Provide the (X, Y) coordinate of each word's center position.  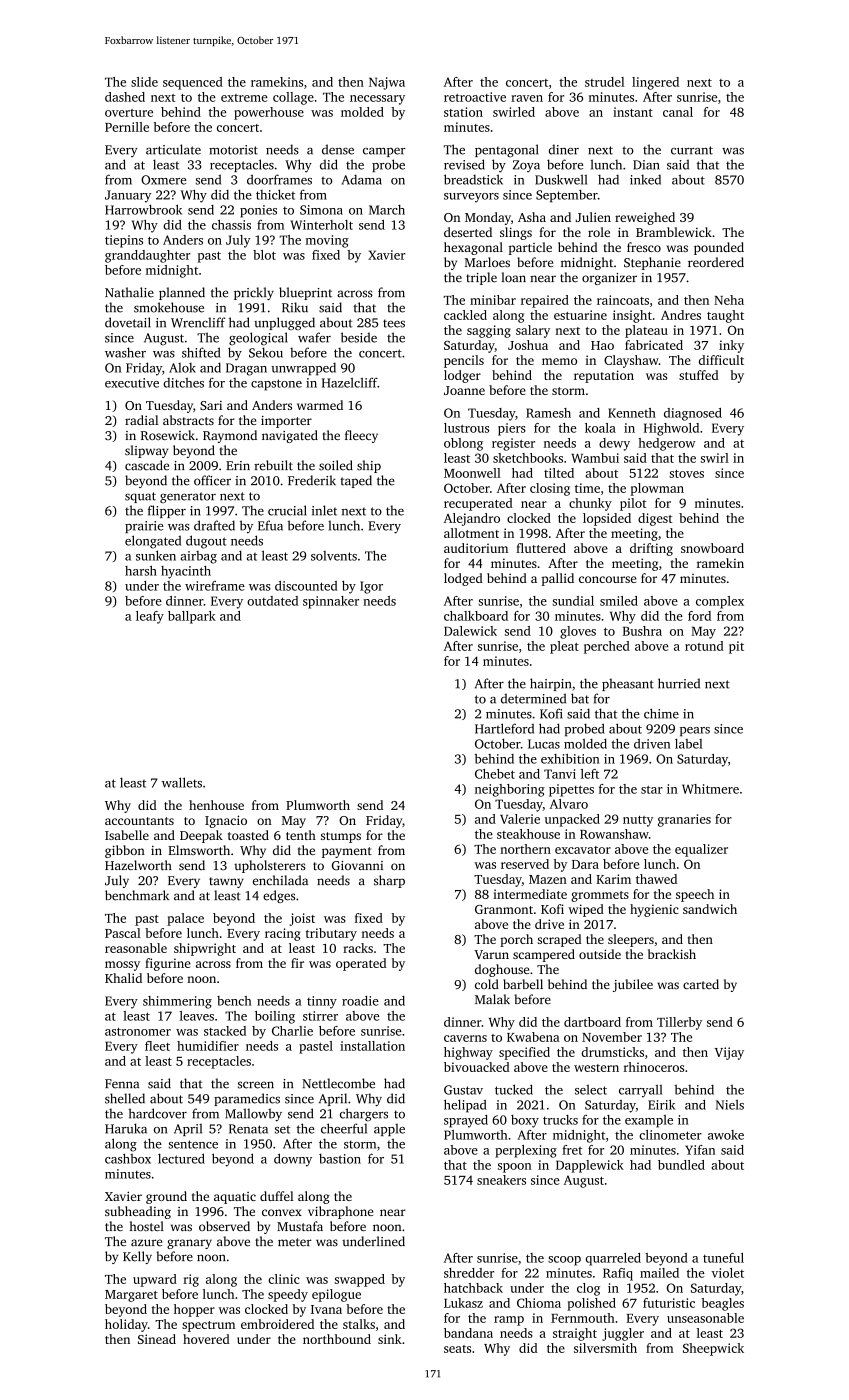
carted (701, 984)
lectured (181, 1158)
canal (678, 112)
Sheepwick (713, 1349)
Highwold (671, 429)
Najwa (387, 83)
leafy (150, 617)
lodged (463, 579)
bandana (468, 1333)
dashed (125, 97)
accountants (139, 821)
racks (358, 948)
